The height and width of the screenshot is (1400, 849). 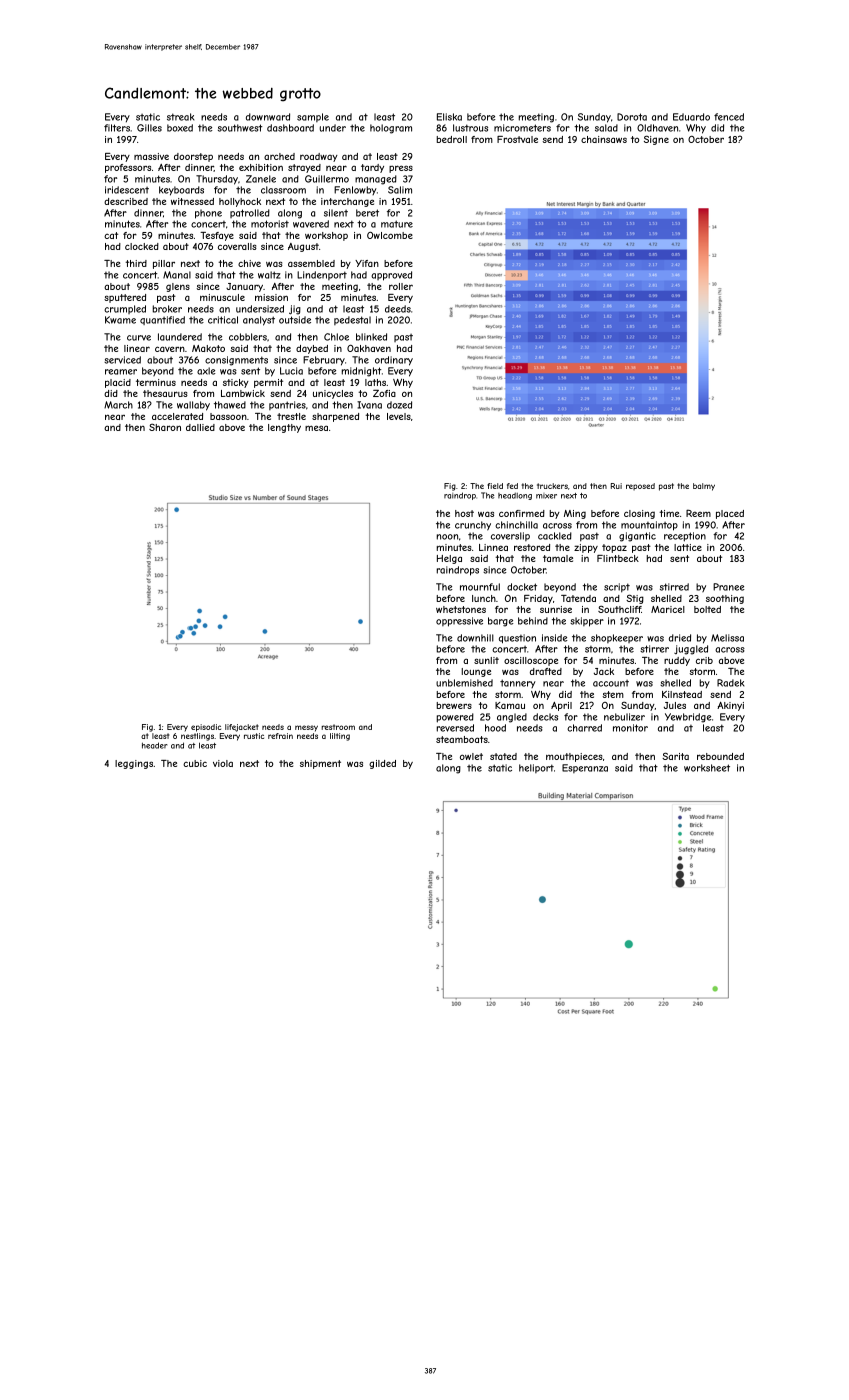 I want to click on messy, so click(x=306, y=728).
